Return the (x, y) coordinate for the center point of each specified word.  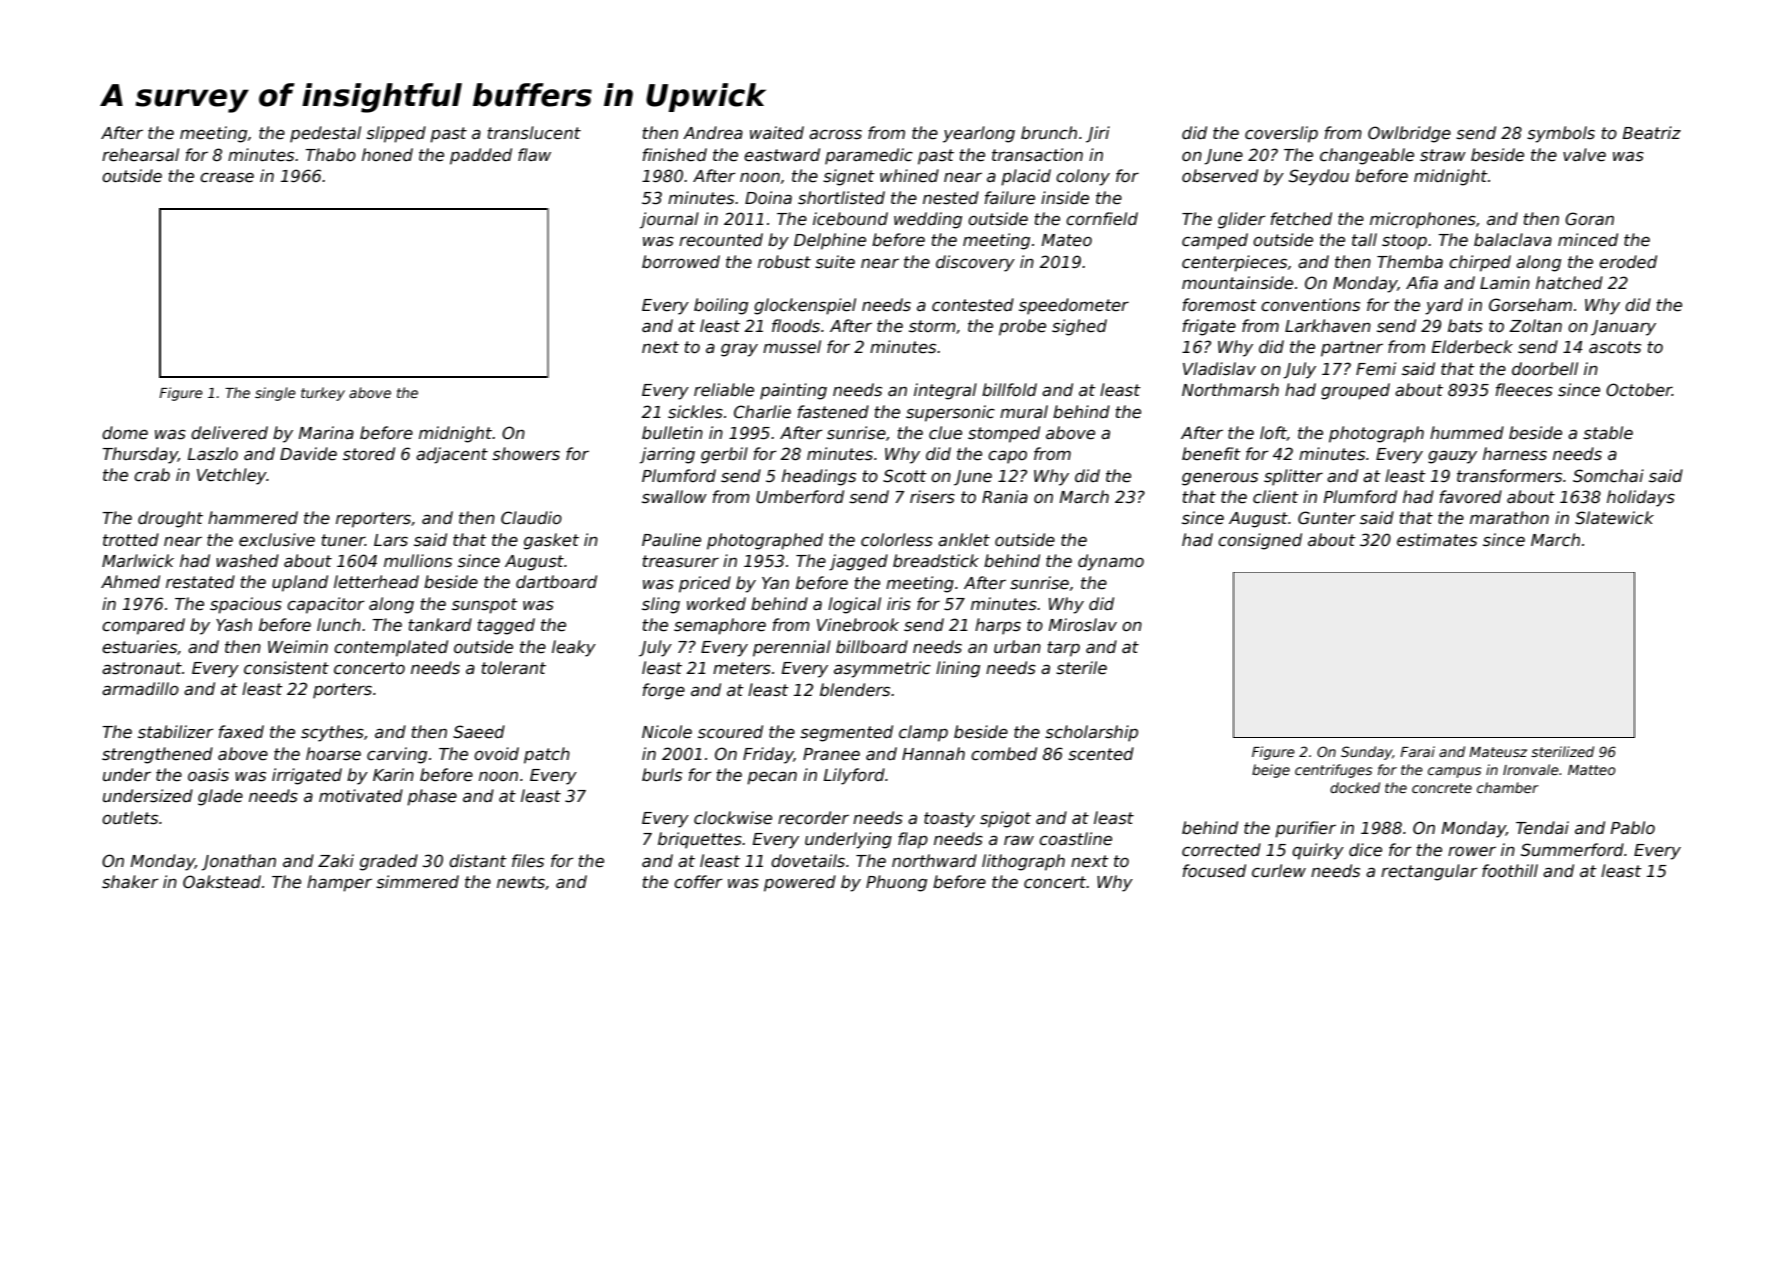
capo (1007, 457)
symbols (1561, 134)
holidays (1641, 498)
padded (481, 156)
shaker (130, 882)
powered (800, 883)
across (835, 135)
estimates (1437, 540)
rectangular (1429, 872)
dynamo (1111, 562)
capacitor (326, 605)
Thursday (140, 455)
